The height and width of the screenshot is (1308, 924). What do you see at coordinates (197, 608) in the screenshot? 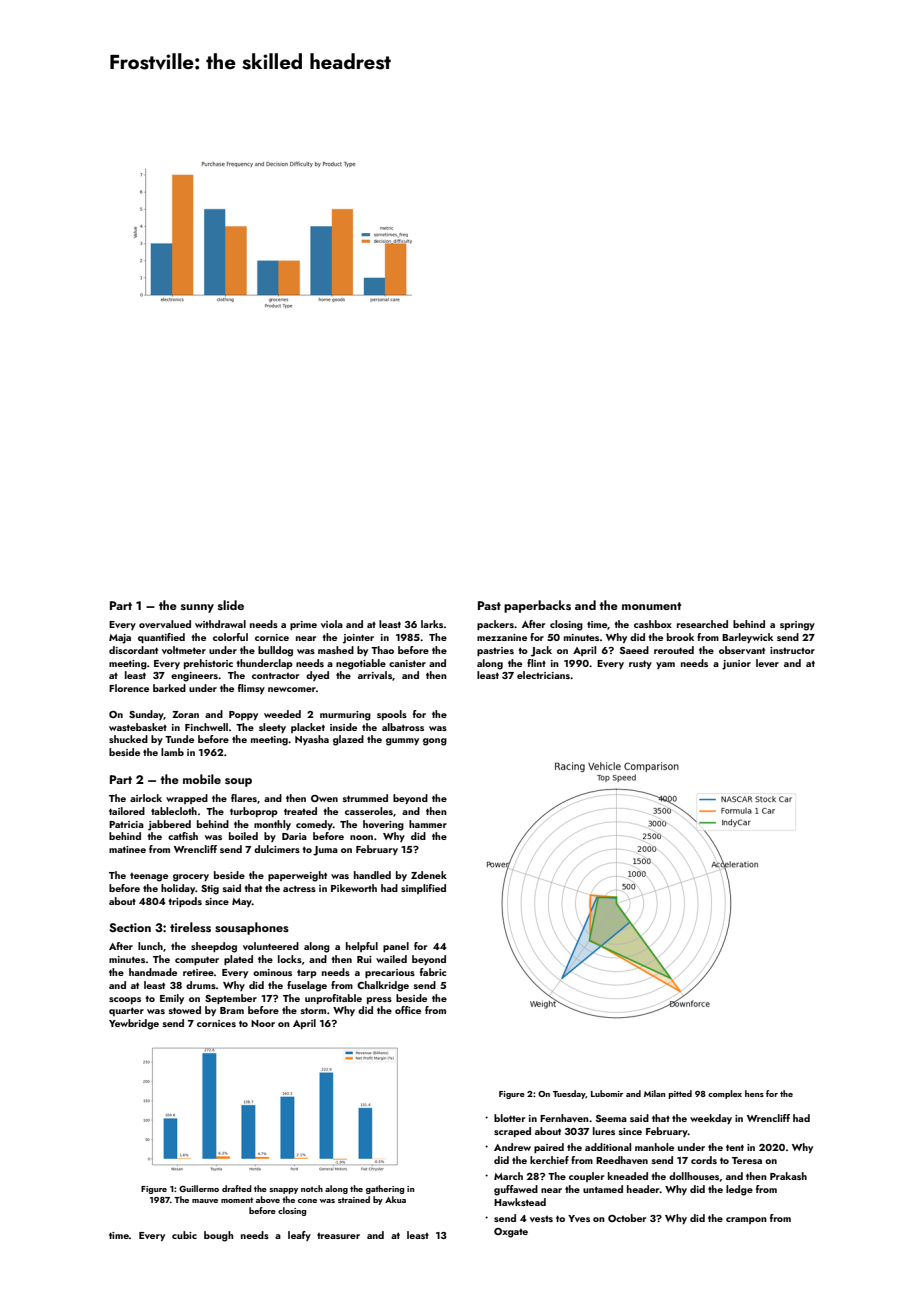
I see `sunny` at bounding box center [197, 608].
